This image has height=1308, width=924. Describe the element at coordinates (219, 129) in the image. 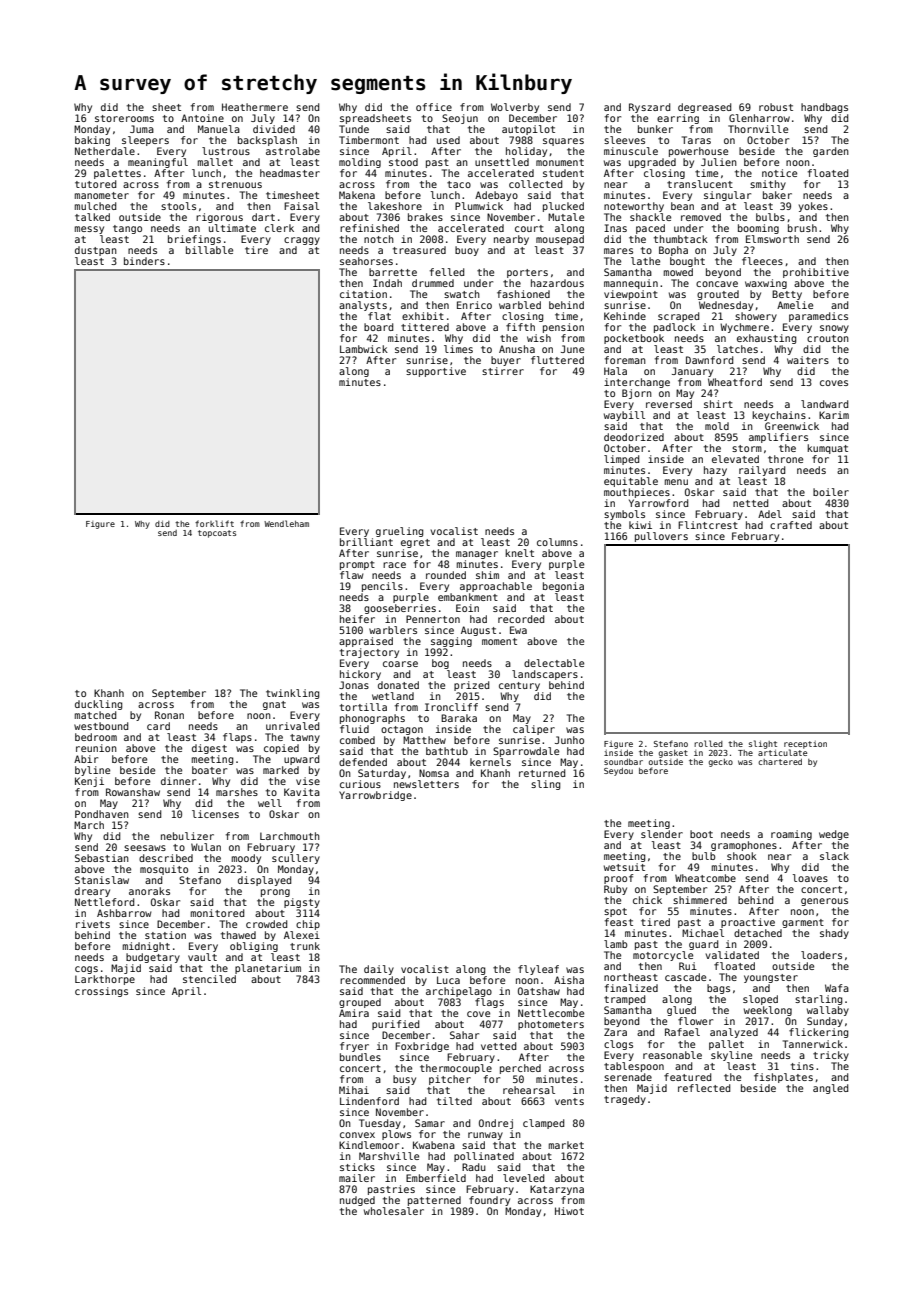

I see `Manuela` at that location.
